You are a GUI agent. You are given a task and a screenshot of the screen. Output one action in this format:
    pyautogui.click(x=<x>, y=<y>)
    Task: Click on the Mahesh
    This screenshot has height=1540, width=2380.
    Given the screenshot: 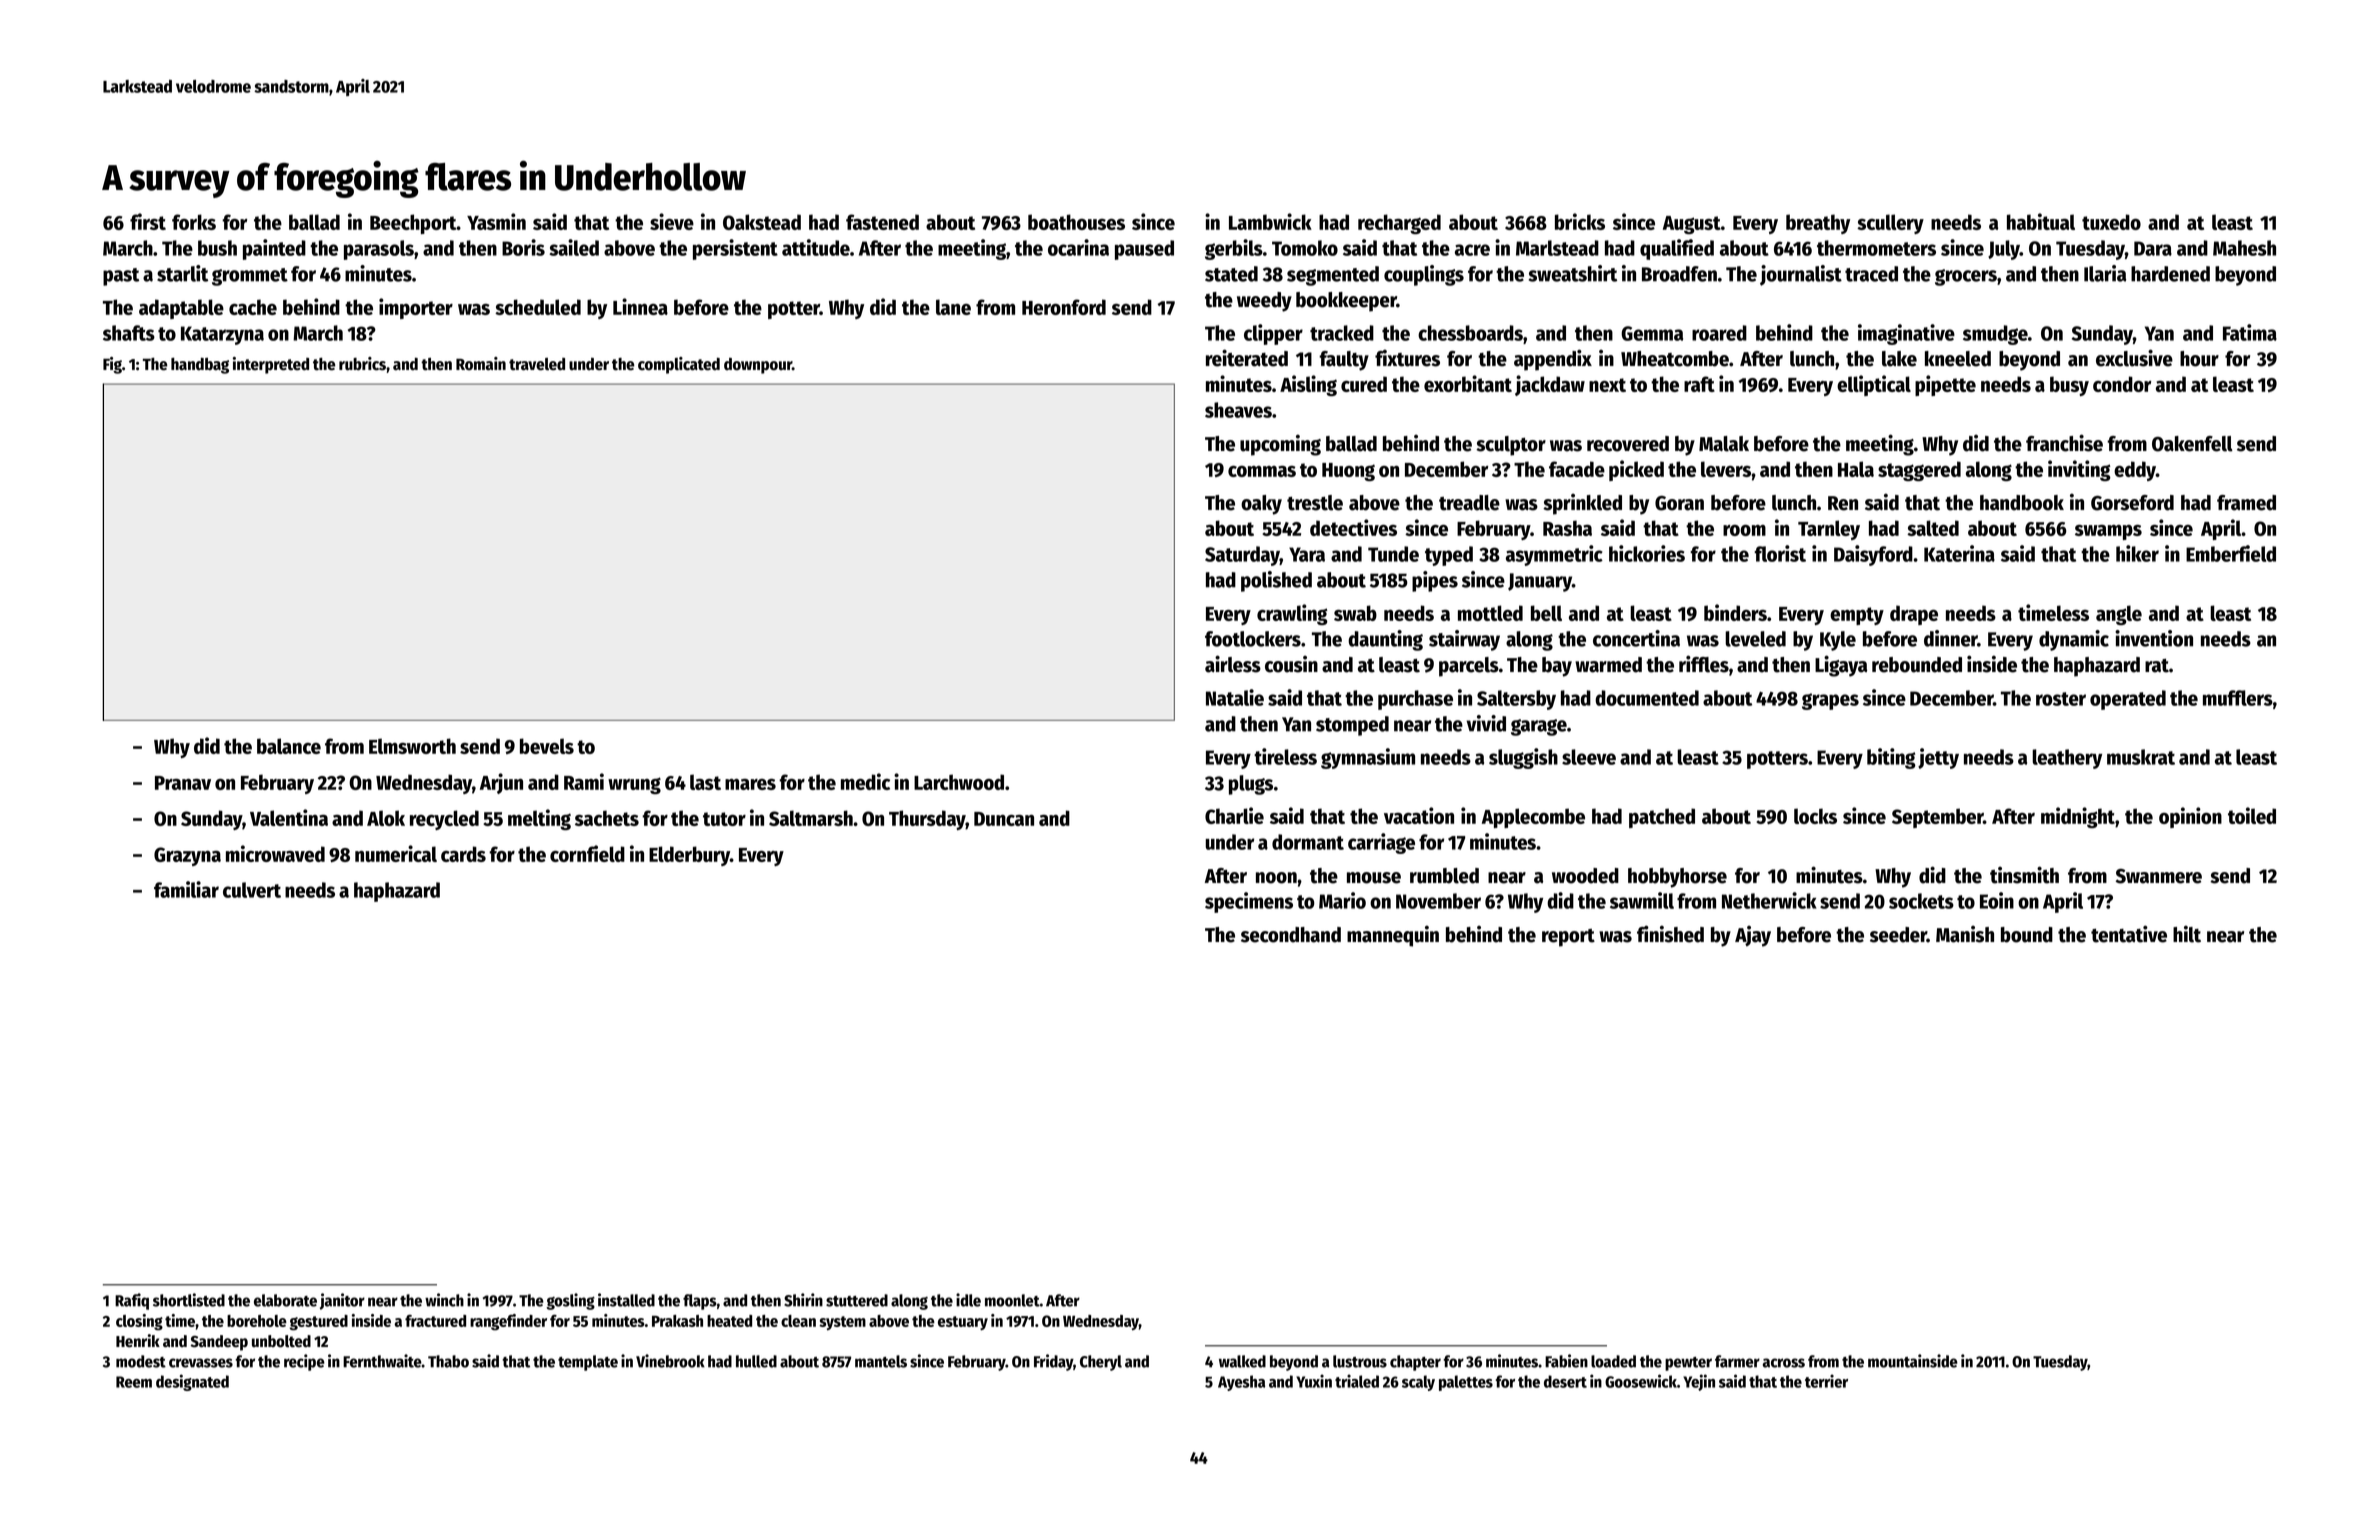 What is the action you would take?
    pyautogui.click(x=2244, y=248)
